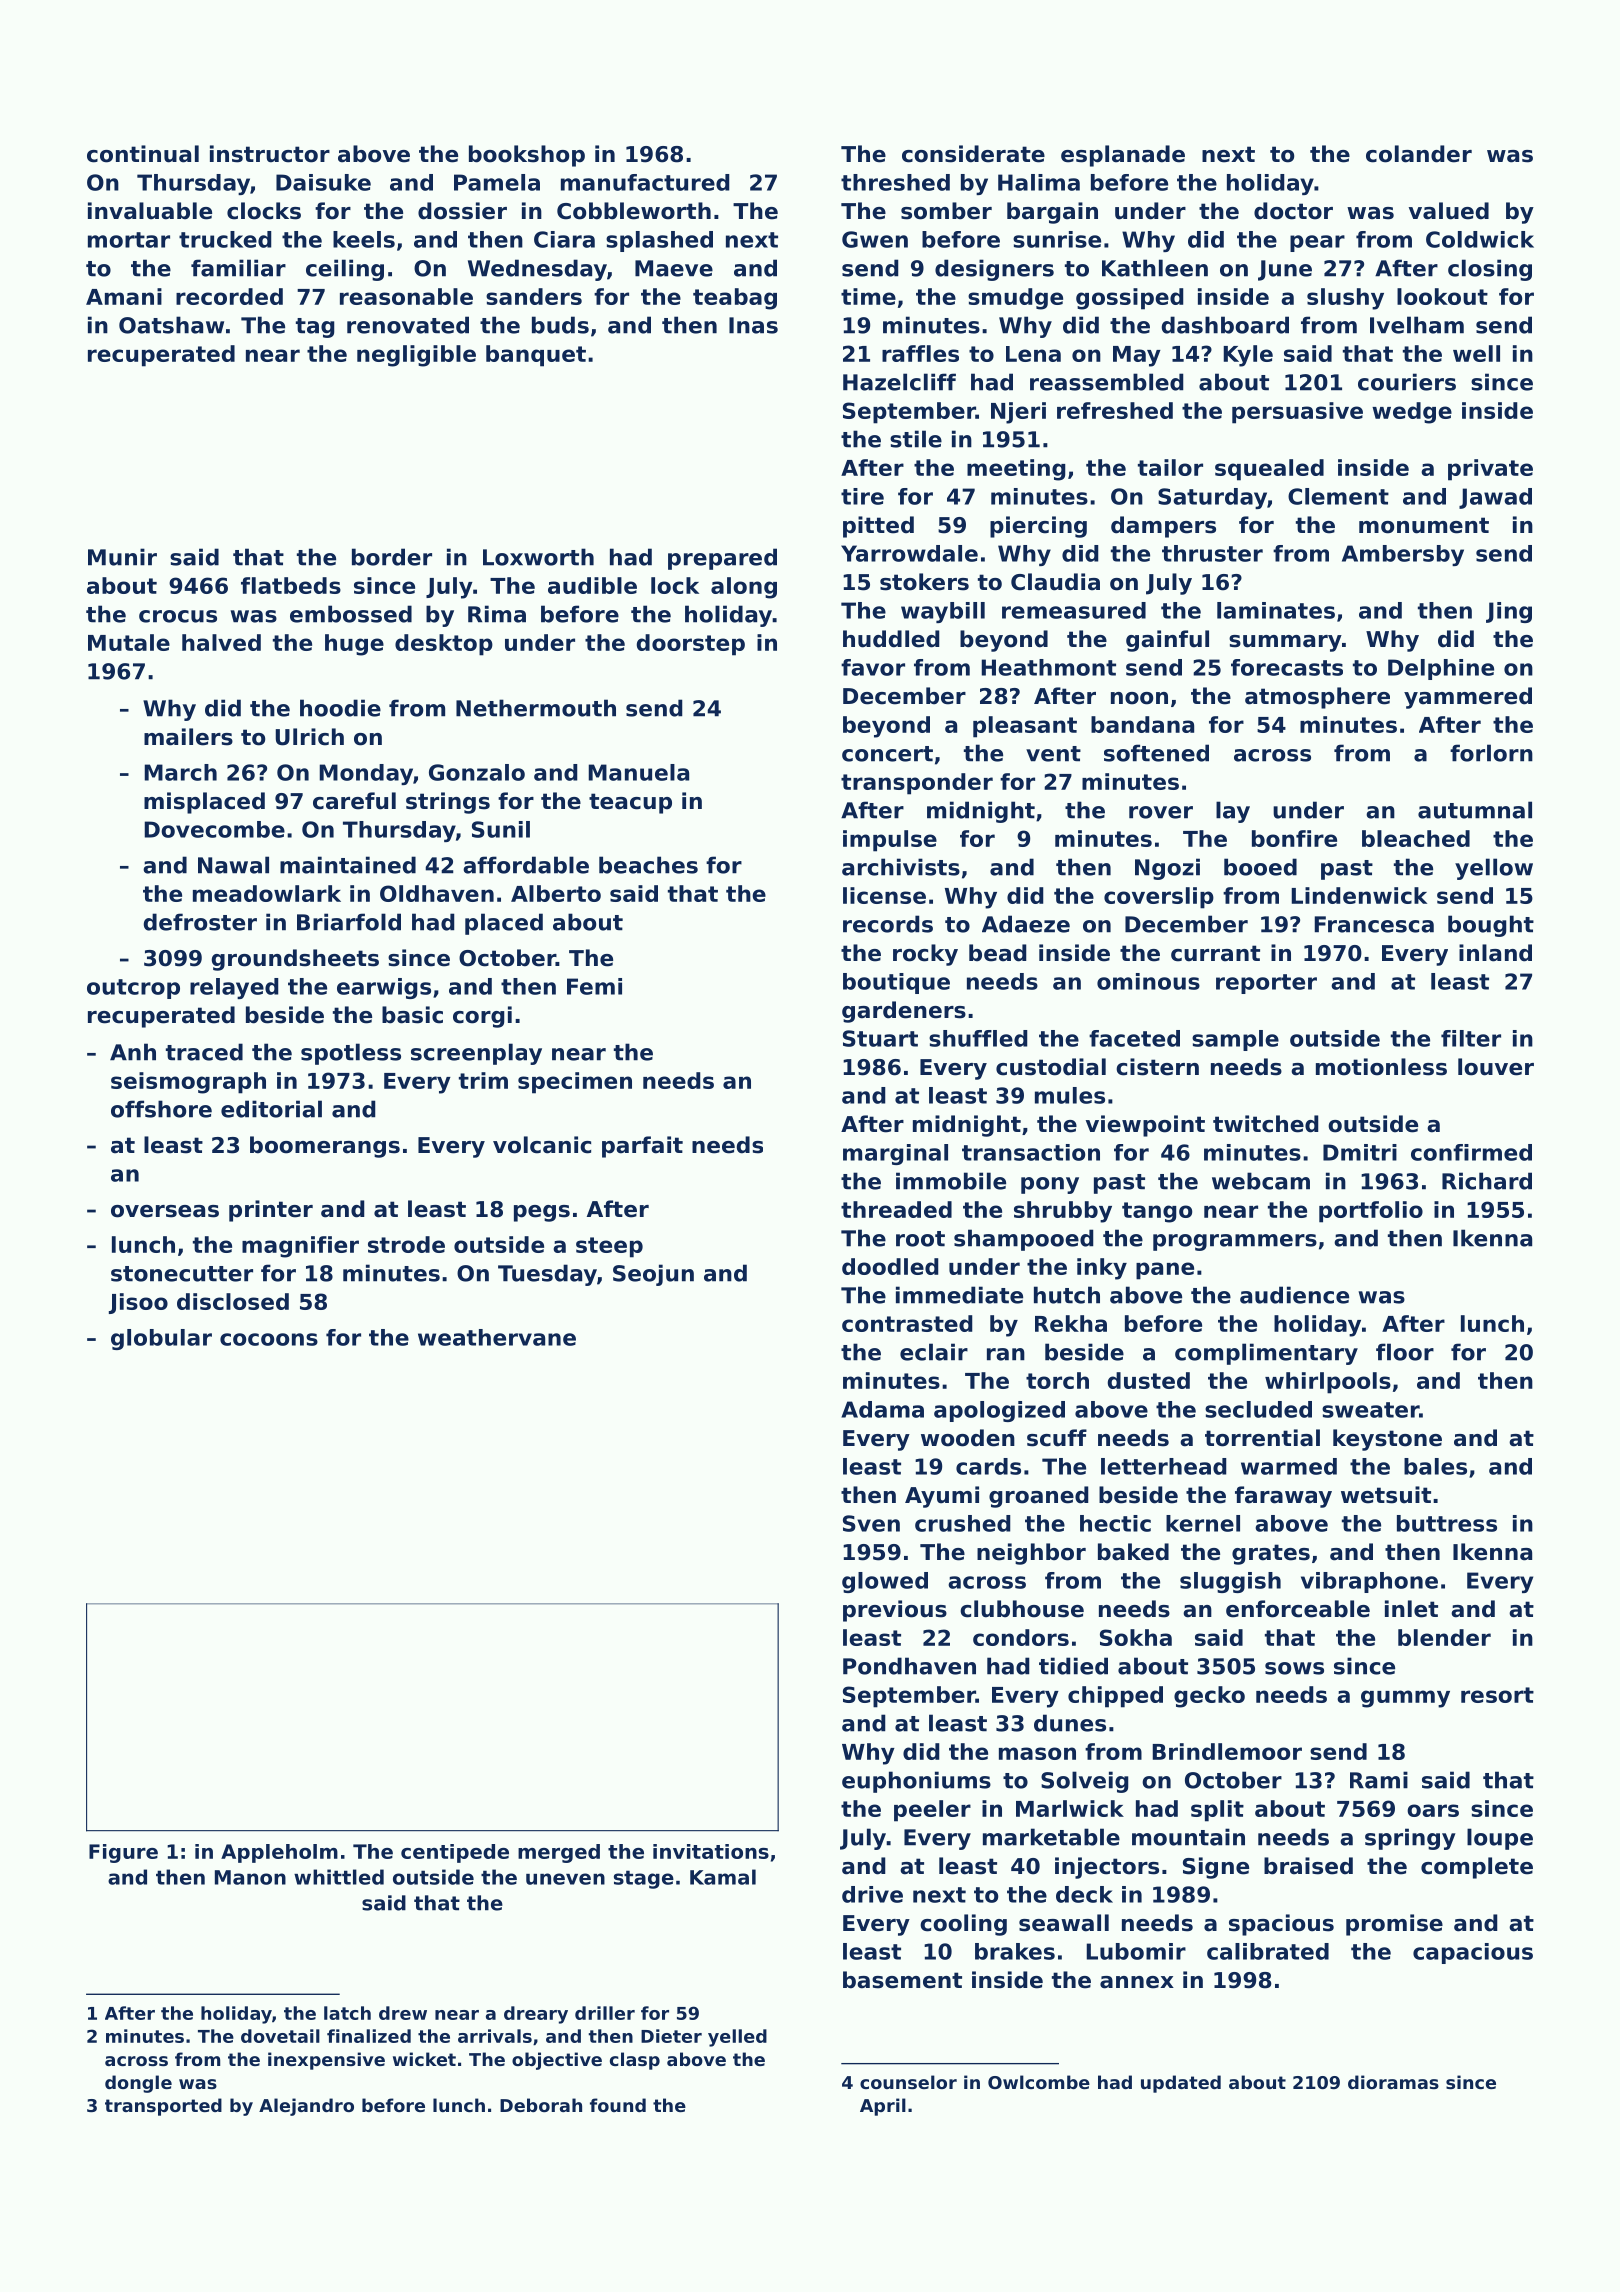 The width and height of the screenshot is (1620, 2292). Describe the element at coordinates (1419, 154) in the screenshot. I see `colander` at that location.
